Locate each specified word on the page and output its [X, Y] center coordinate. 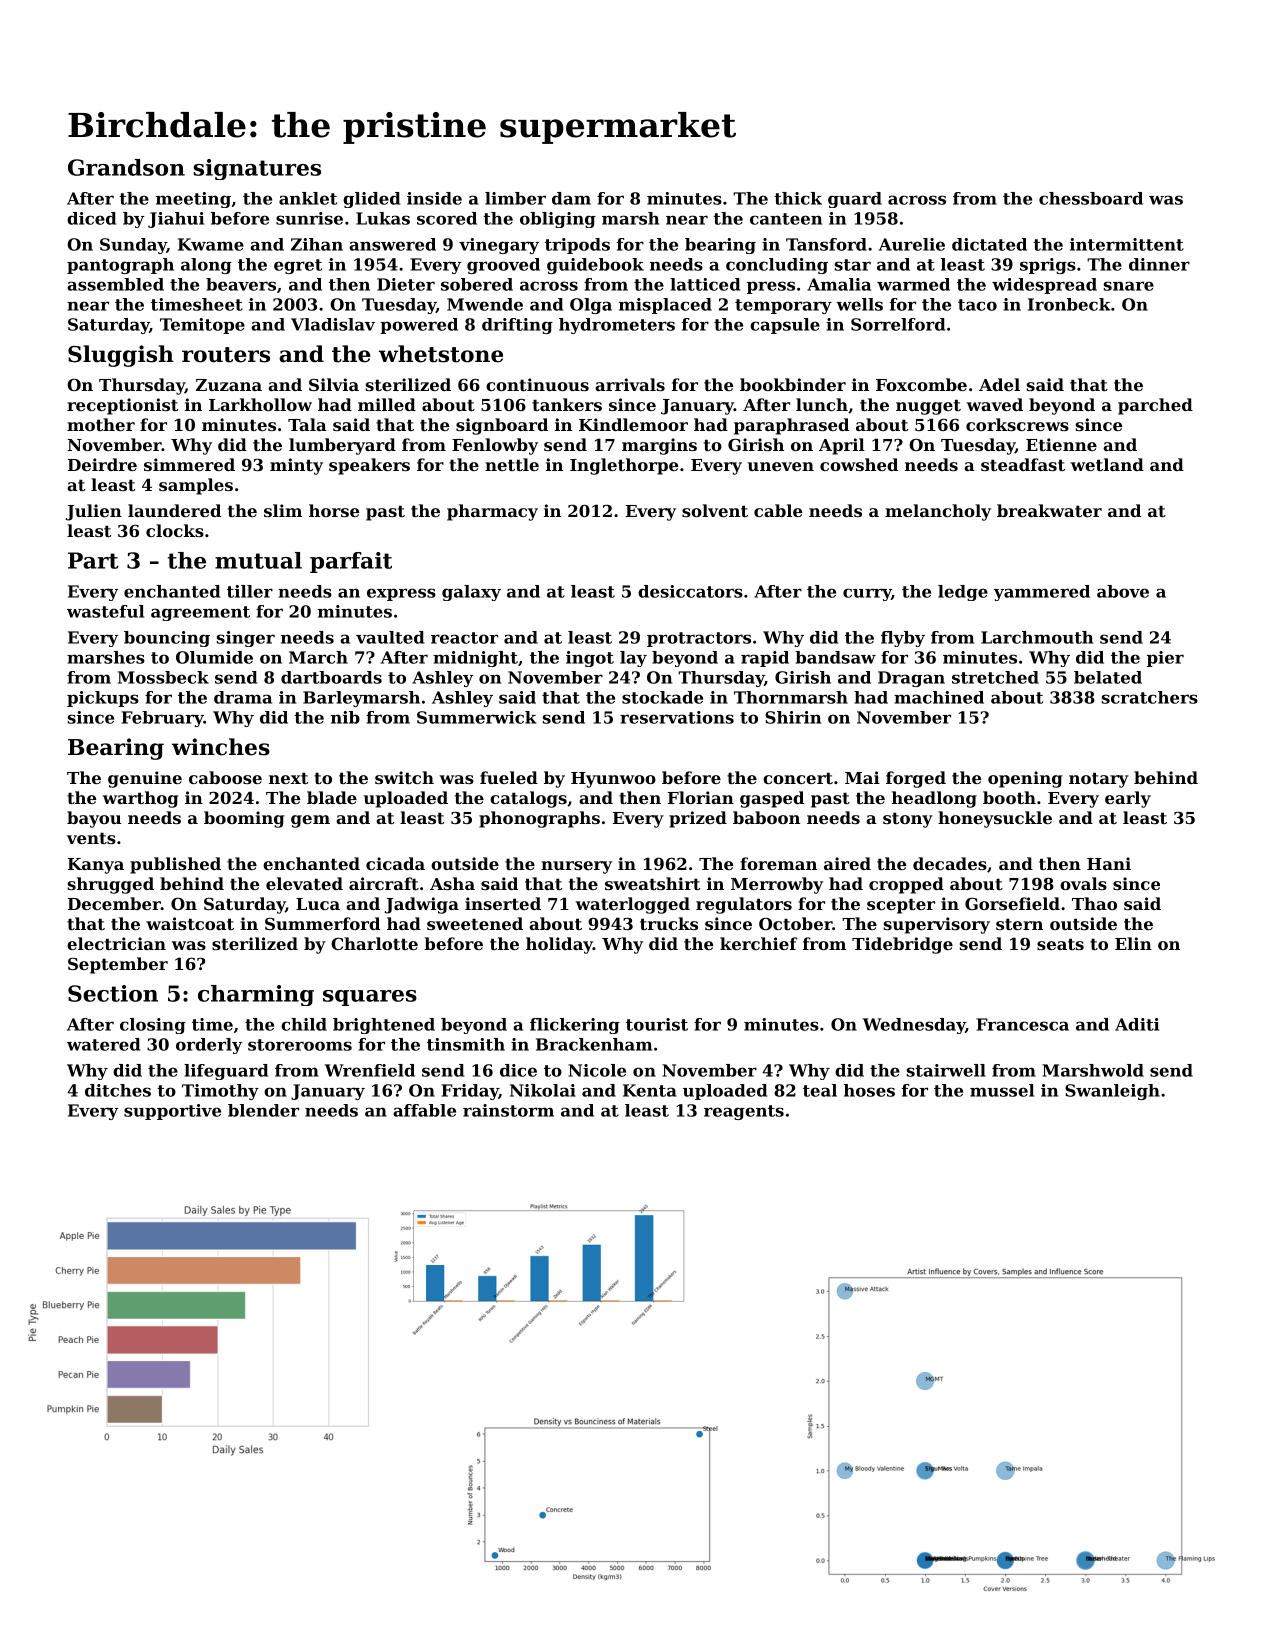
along [206, 266]
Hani [1109, 863]
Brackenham [594, 1044]
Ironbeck [1069, 304]
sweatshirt [652, 883]
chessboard [1091, 198]
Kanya [96, 866]
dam [571, 198]
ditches [118, 1090]
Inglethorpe [624, 466]
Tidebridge [902, 945]
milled [387, 404]
